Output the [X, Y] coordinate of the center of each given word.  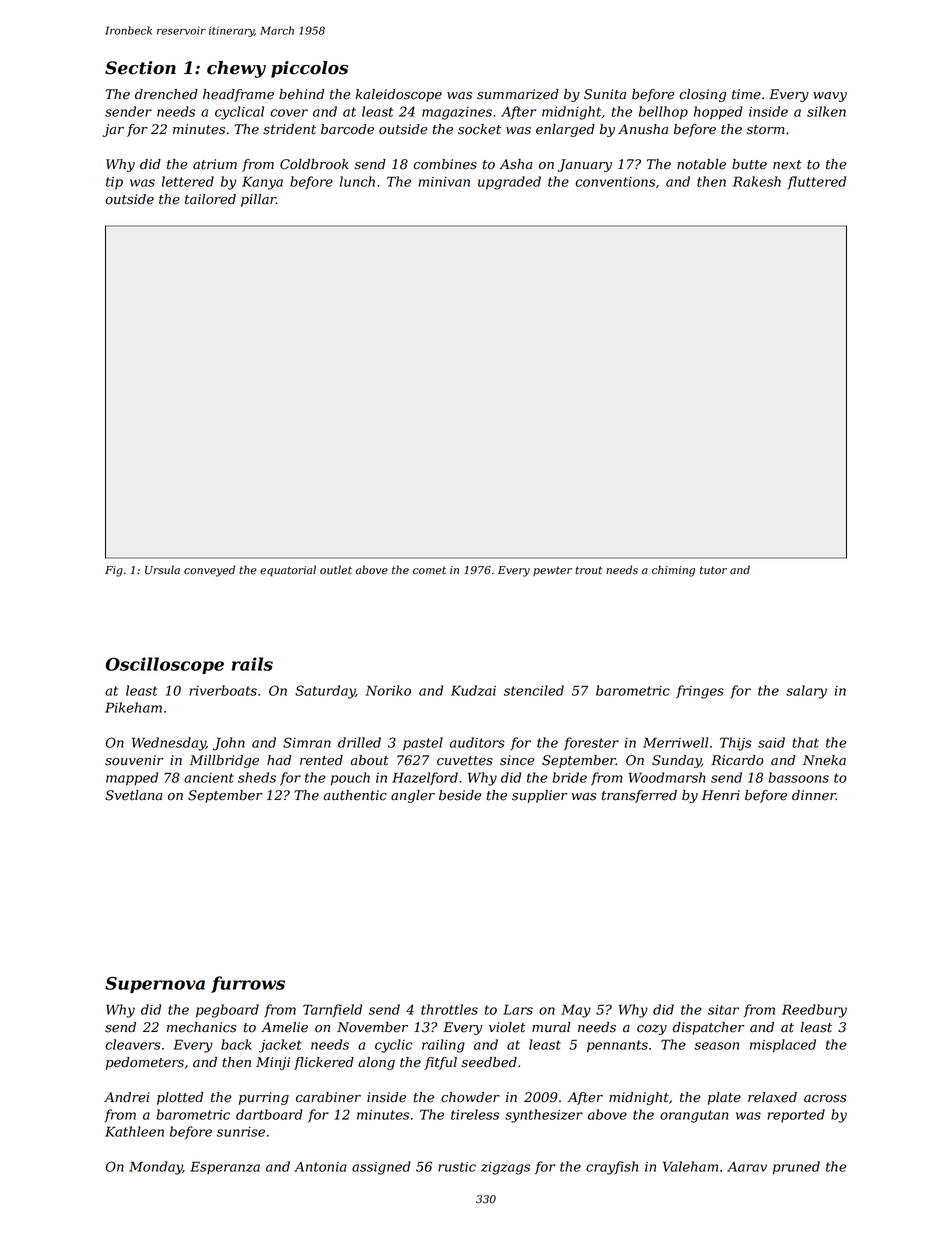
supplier [539, 796]
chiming [673, 571]
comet [429, 570]
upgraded [509, 183]
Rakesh [757, 181]
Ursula [162, 570]
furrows [248, 984]
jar [113, 130]
